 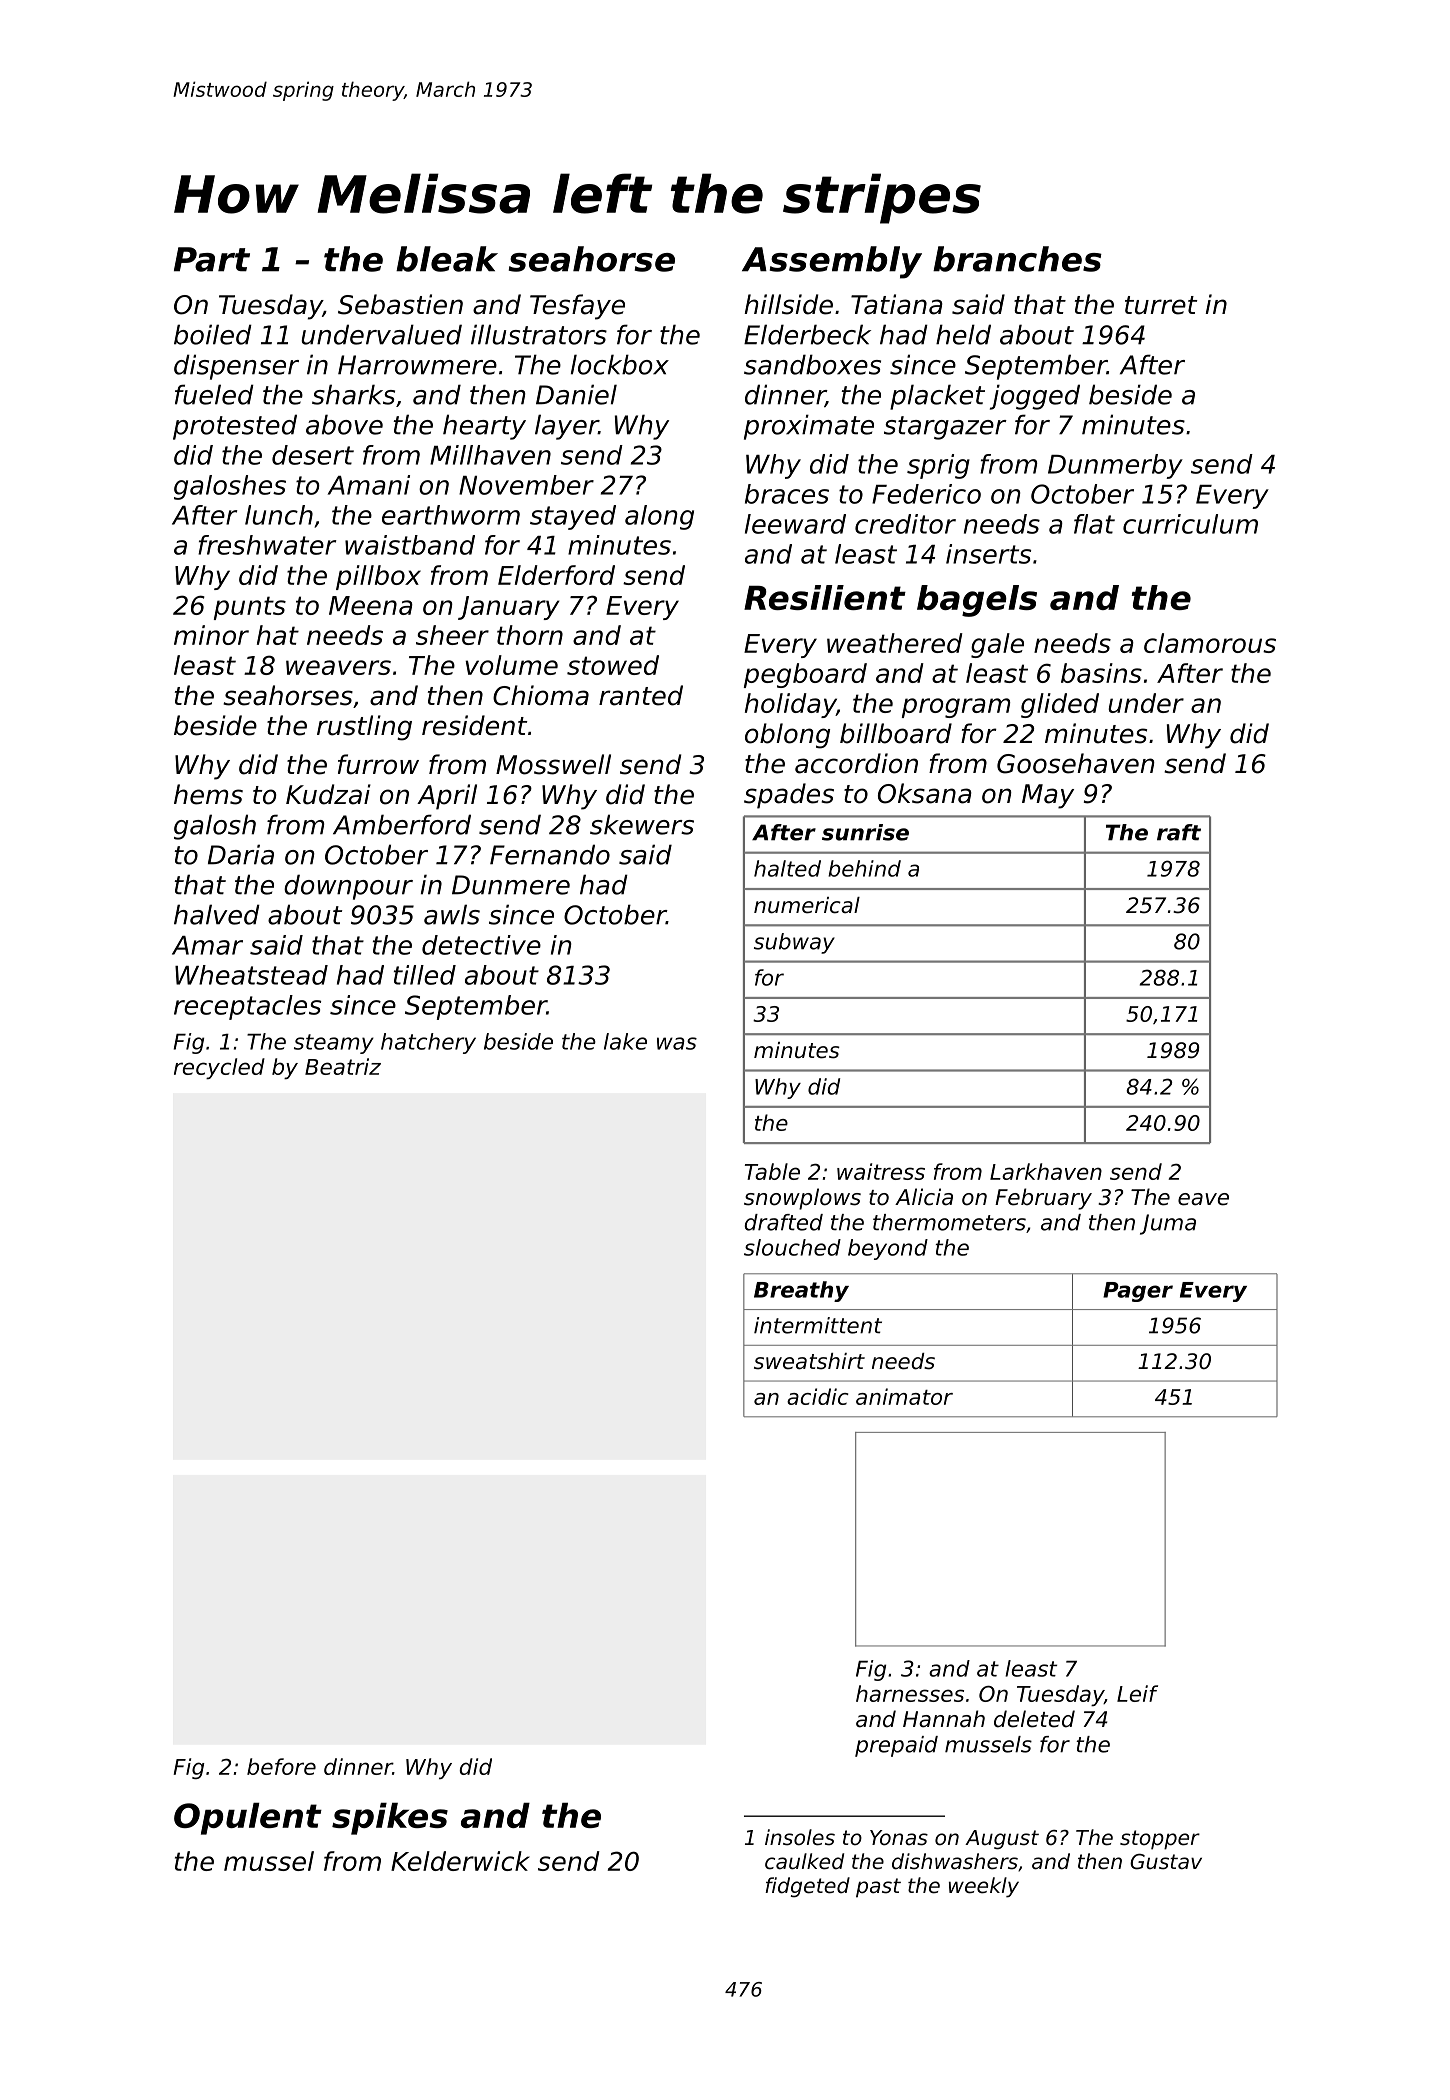 I want to click on lockbox, so click(x=620, y=364).
